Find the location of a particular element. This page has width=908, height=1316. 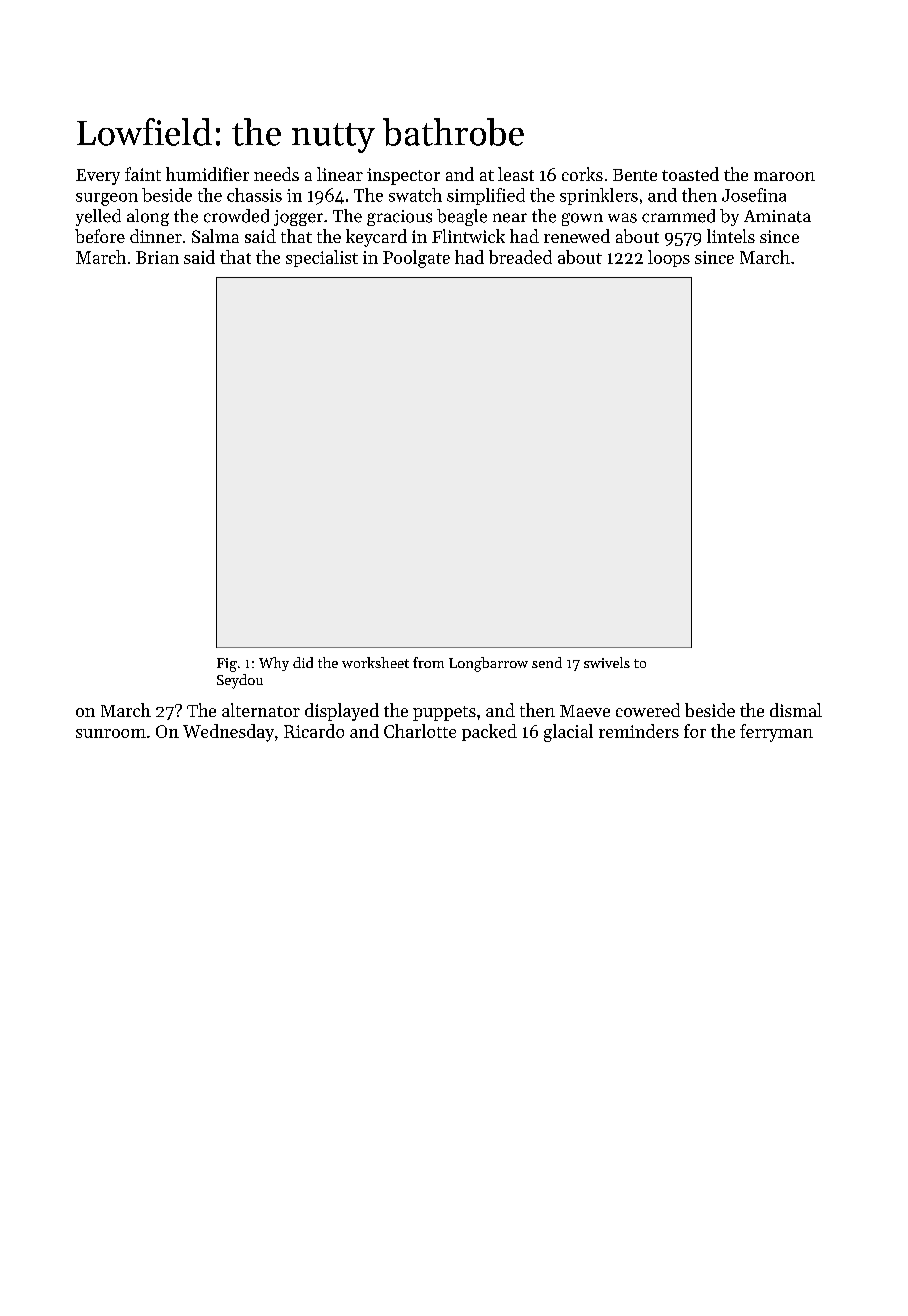

dismal is located at coordinates (796, 710).
